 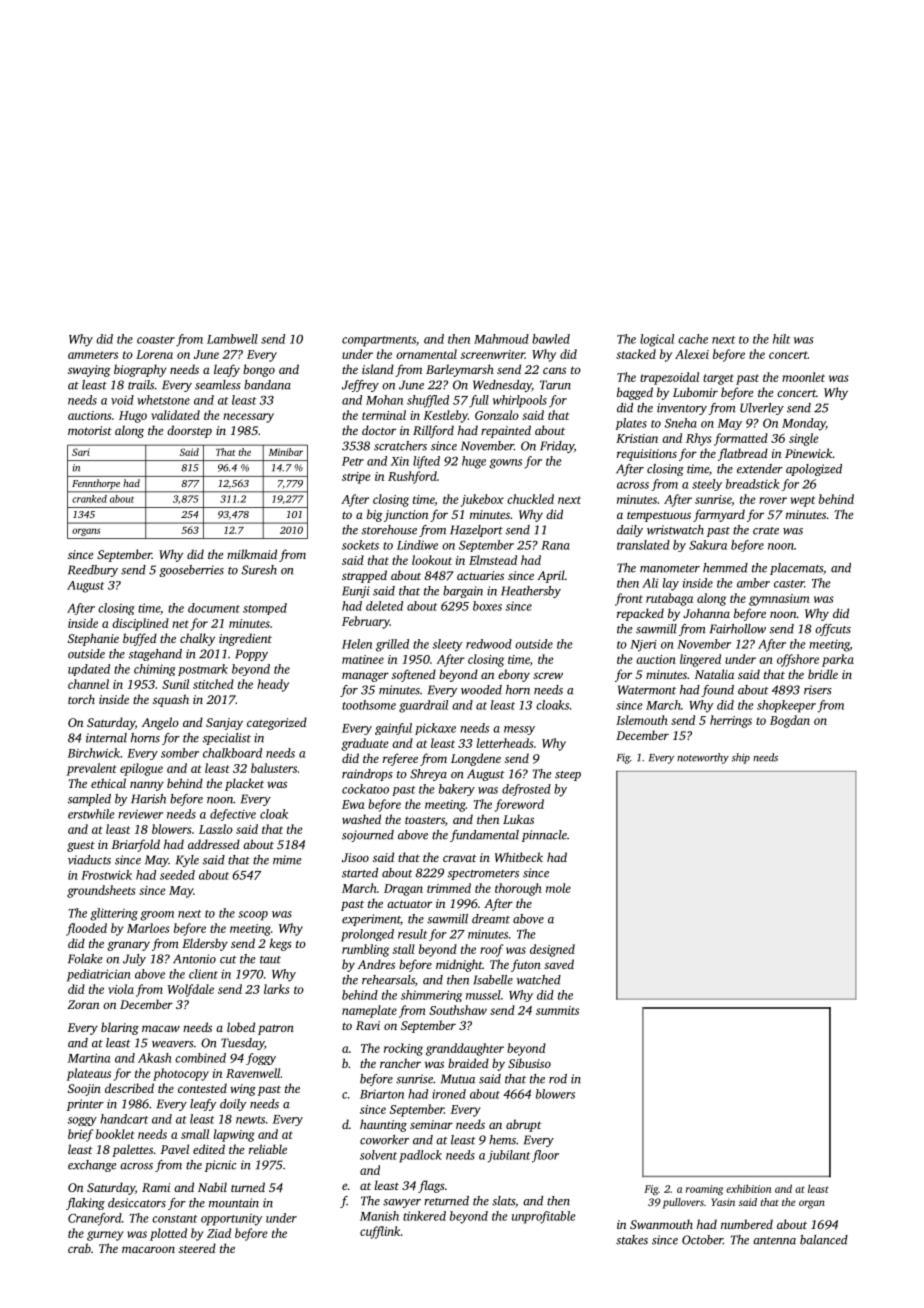 What do you see at coordinates (657, 340) in the screenshot?
I see `logical` at bounding box center [657, 340].
